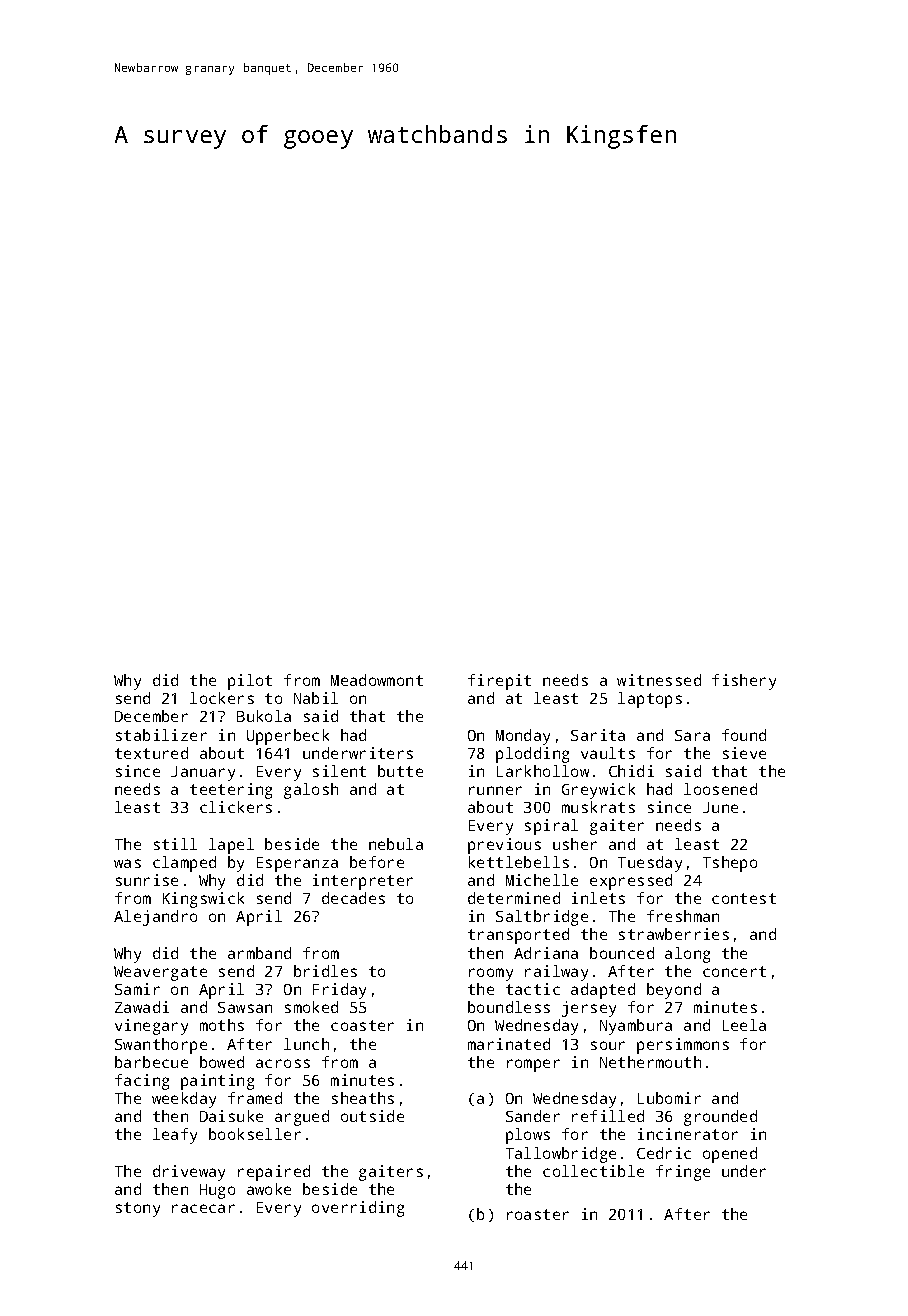 The width and height of the image is (908, 1316). I want to click on pilot, so click(250, 682).
